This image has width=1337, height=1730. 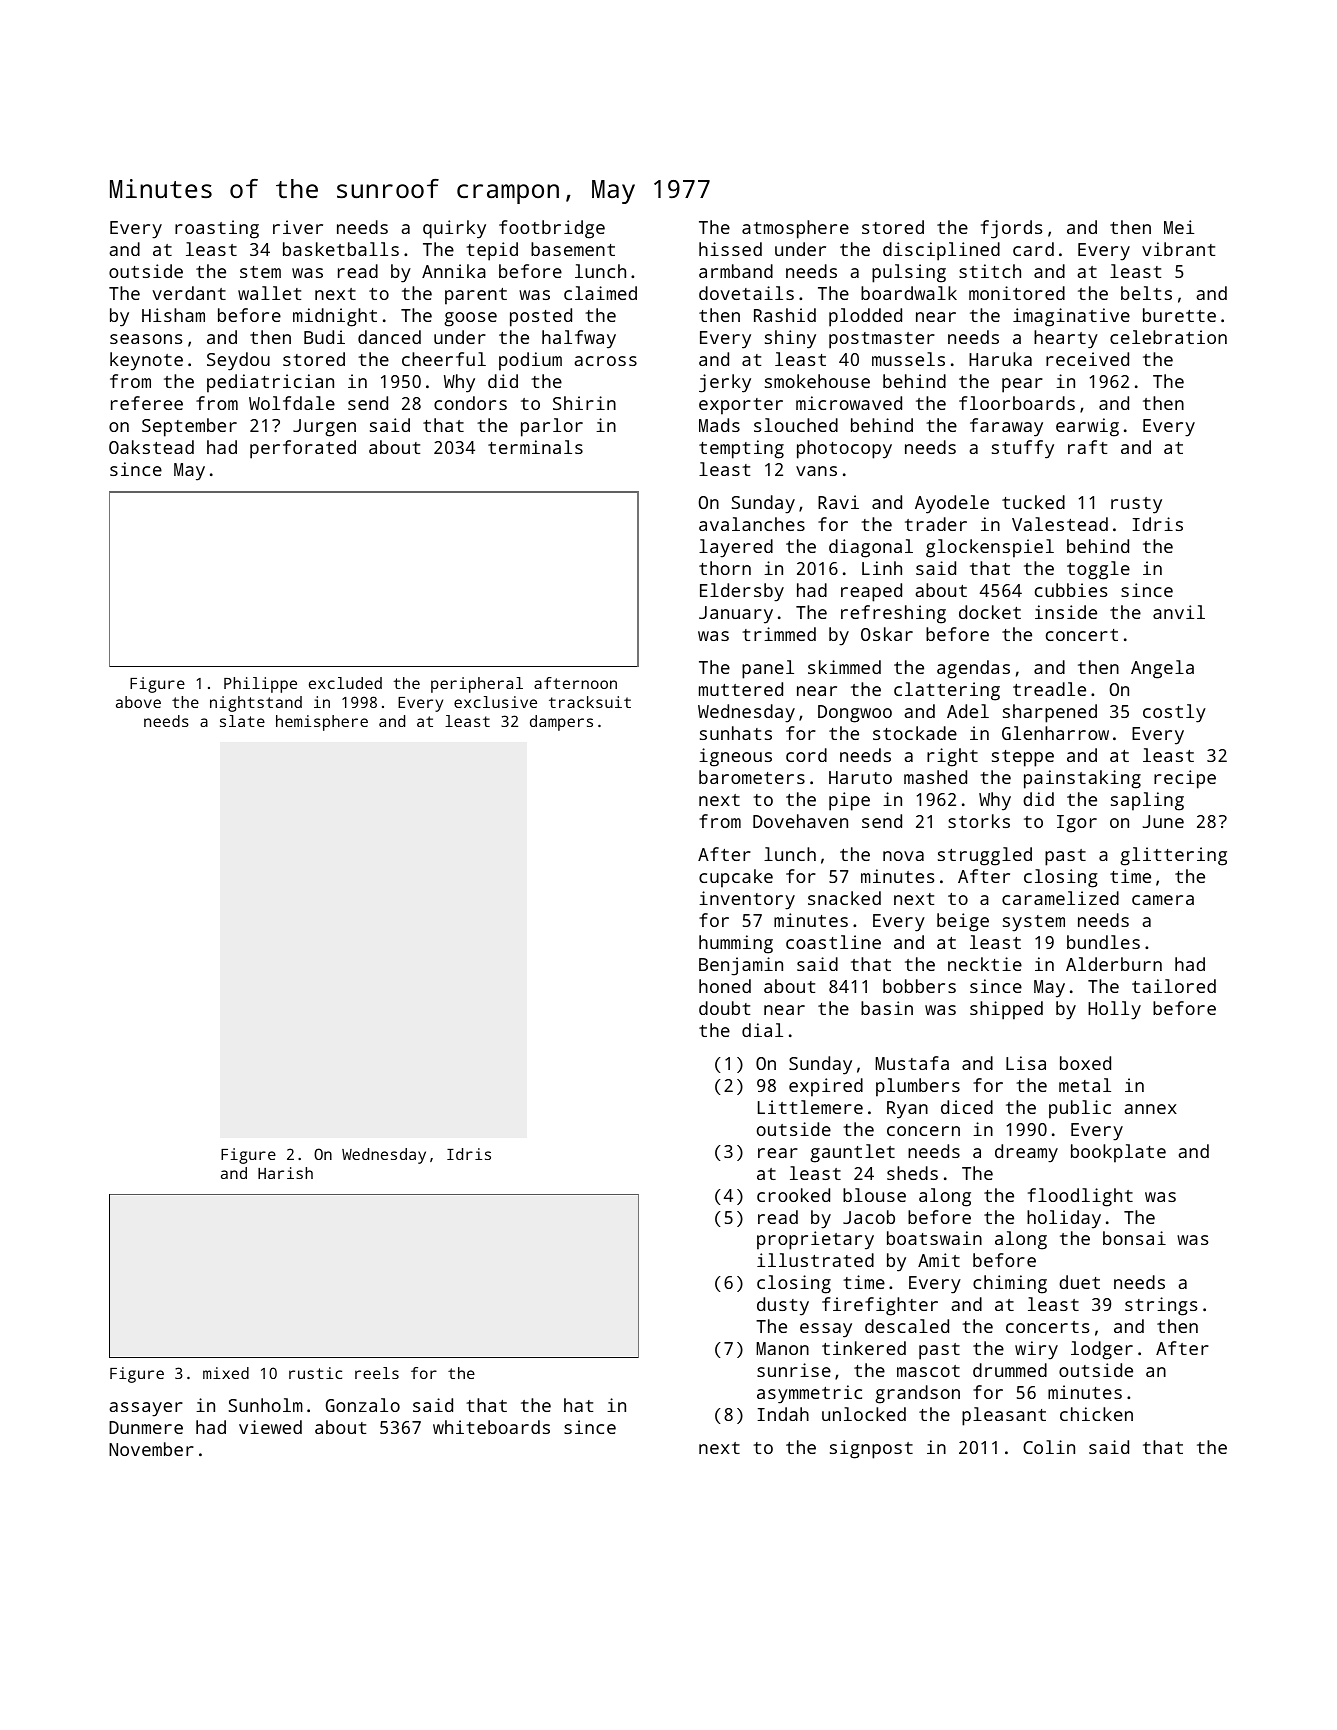 What do you see at coordinates (882, 340) in the image?
I see `postmaster` at bounding box center [882, 340].
